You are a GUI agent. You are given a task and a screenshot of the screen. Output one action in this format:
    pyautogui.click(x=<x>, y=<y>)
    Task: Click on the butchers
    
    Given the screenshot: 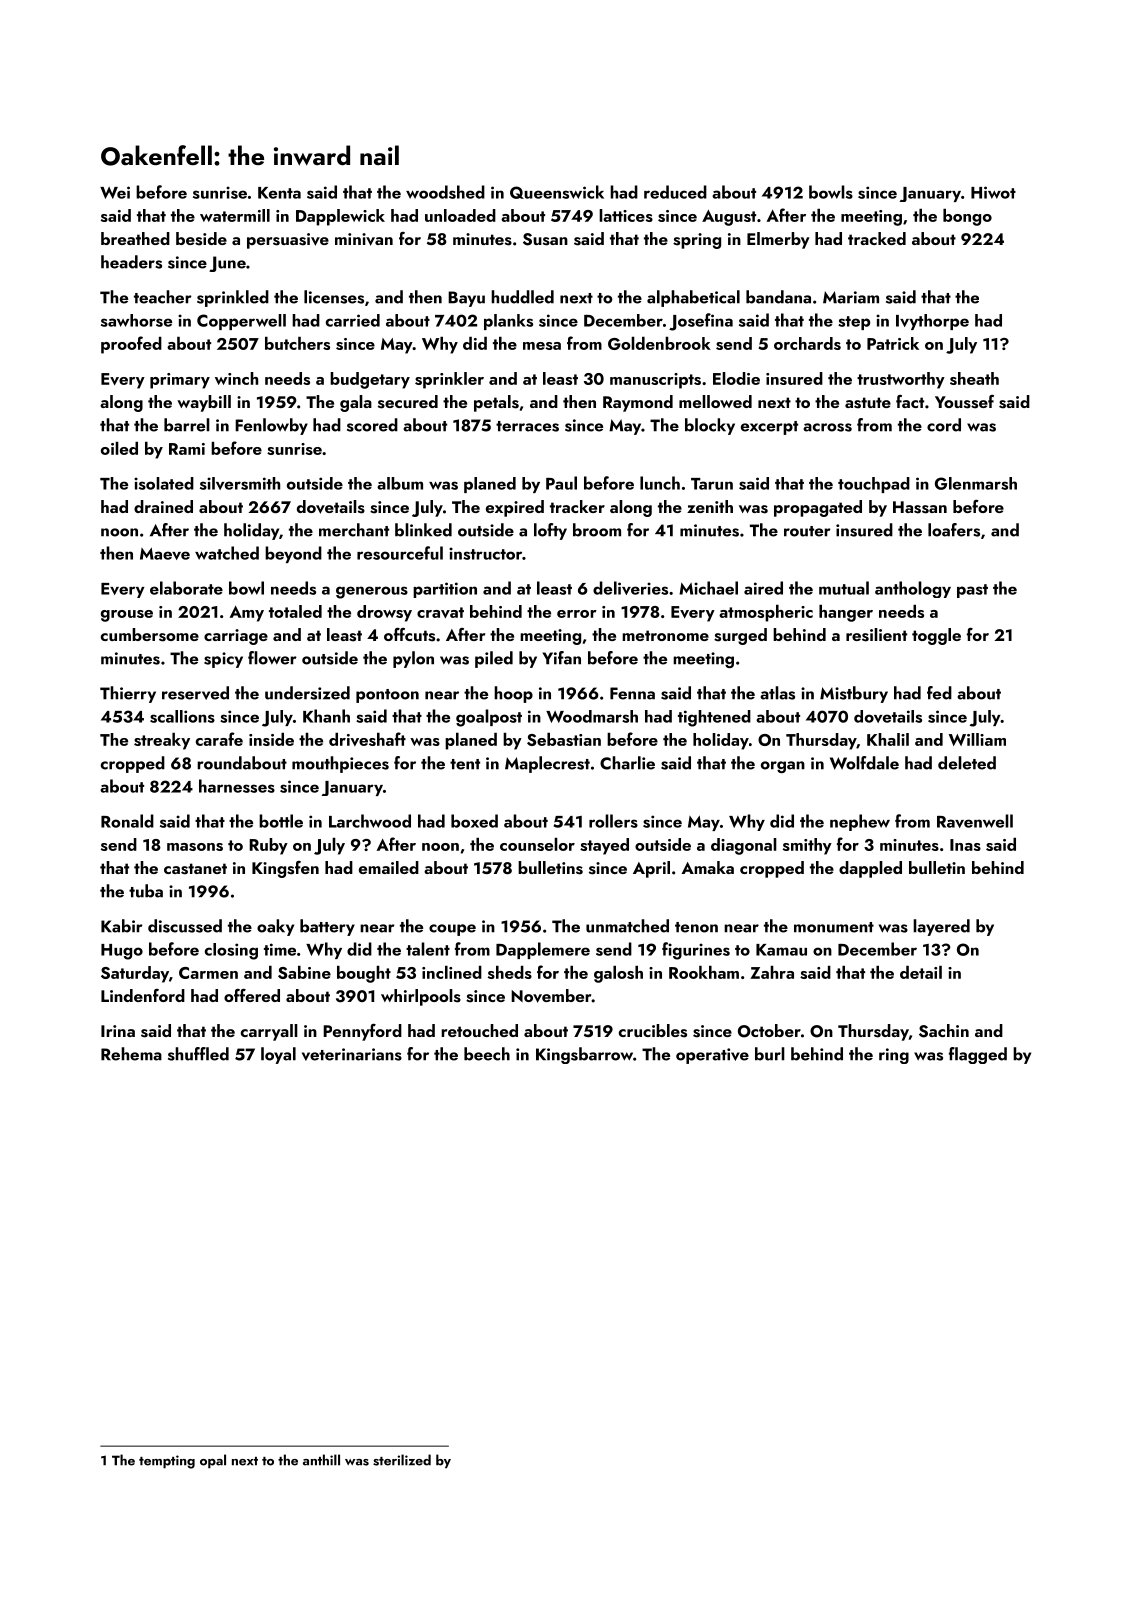 What is the action you would take?
    pyautogui.click(x=297, y=343)
